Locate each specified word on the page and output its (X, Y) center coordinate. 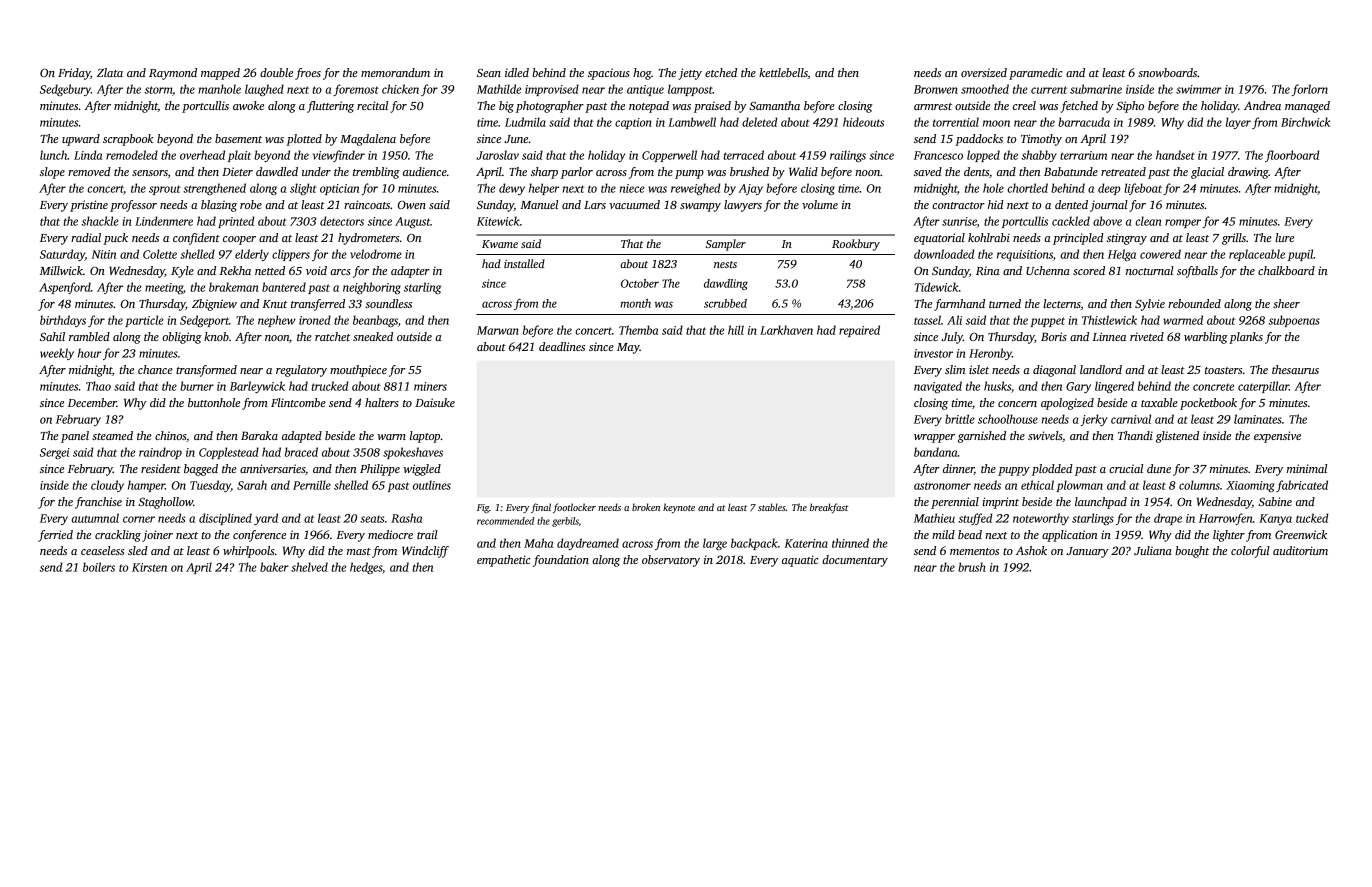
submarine (1096, 89)
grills (1234, 239)
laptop (425, 437)
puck (115, 239)
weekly (57, 354)
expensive (1277, 437)
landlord (1101, 369)
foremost (356, 90)
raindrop (160, 453)
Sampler (725, 245)
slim (955, 369)
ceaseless (103, 550)
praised (712, 107)
